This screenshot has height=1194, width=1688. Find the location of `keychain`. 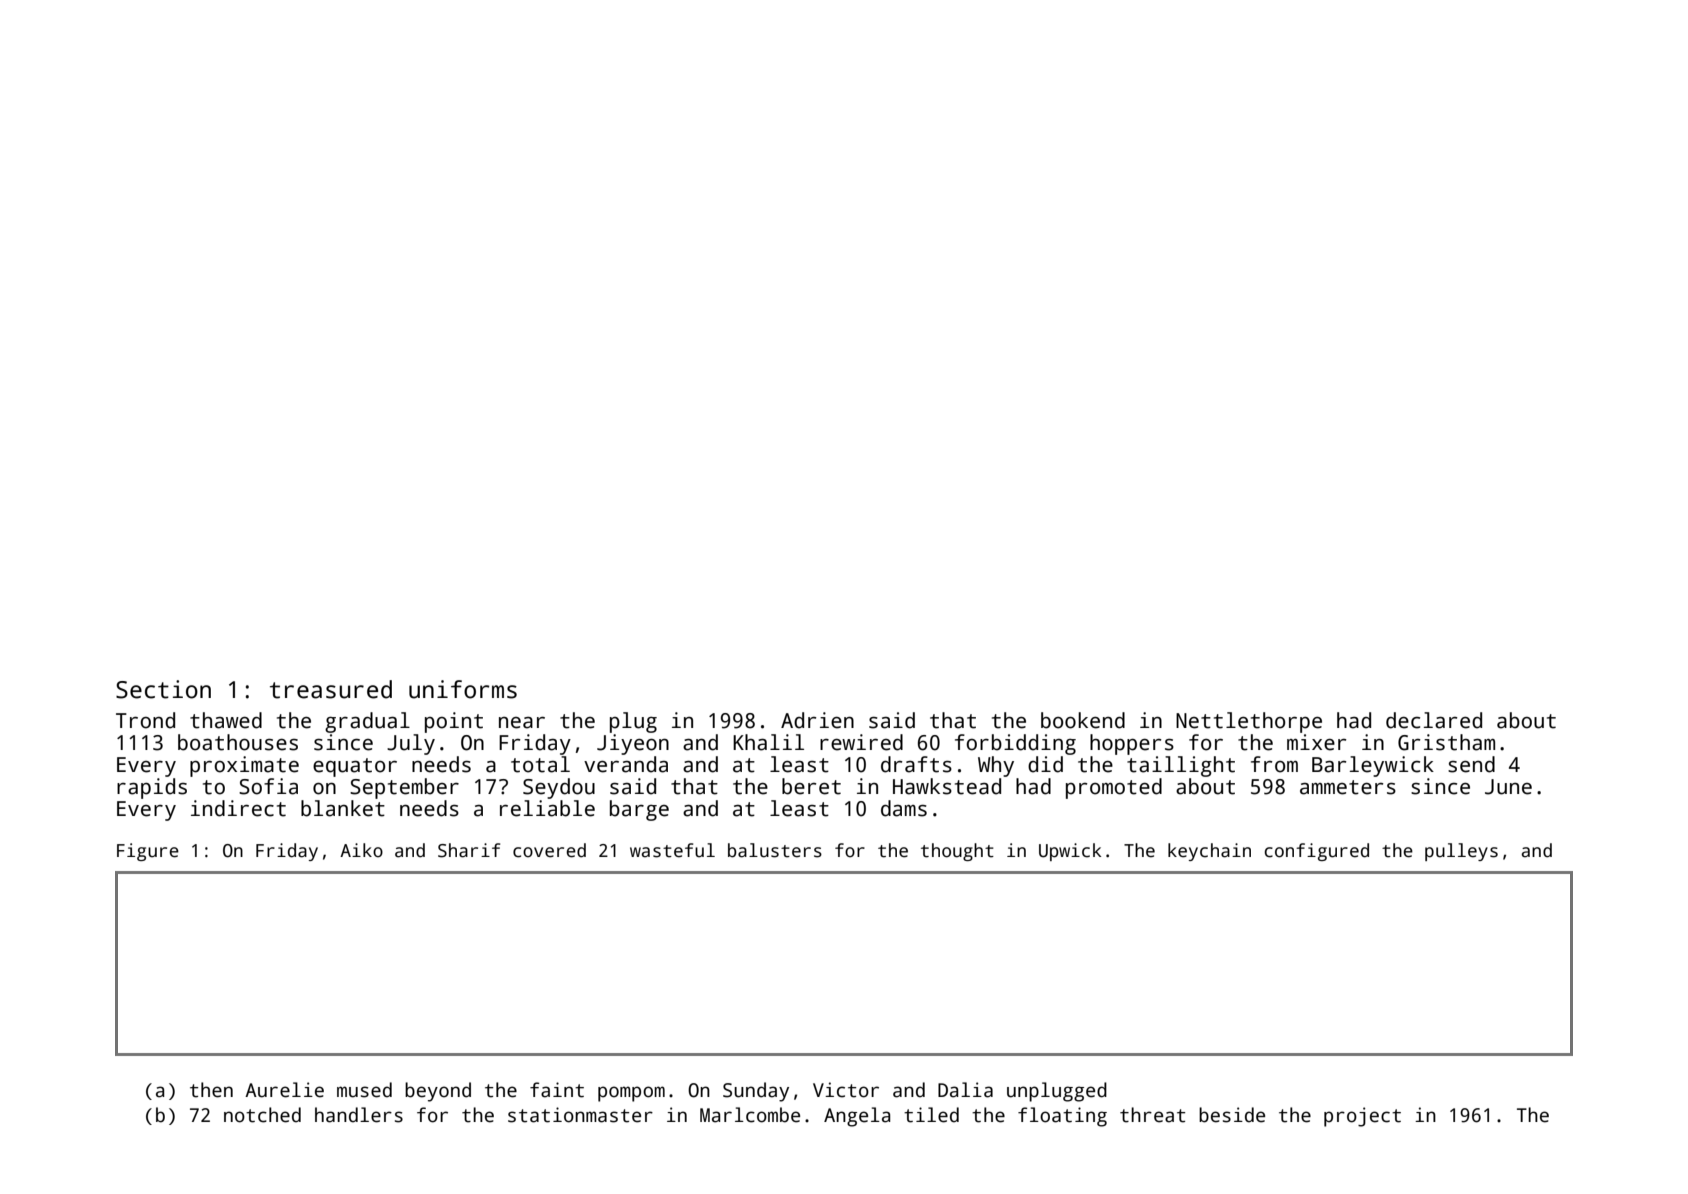

keychain is located at coordinates (1209, 852).
